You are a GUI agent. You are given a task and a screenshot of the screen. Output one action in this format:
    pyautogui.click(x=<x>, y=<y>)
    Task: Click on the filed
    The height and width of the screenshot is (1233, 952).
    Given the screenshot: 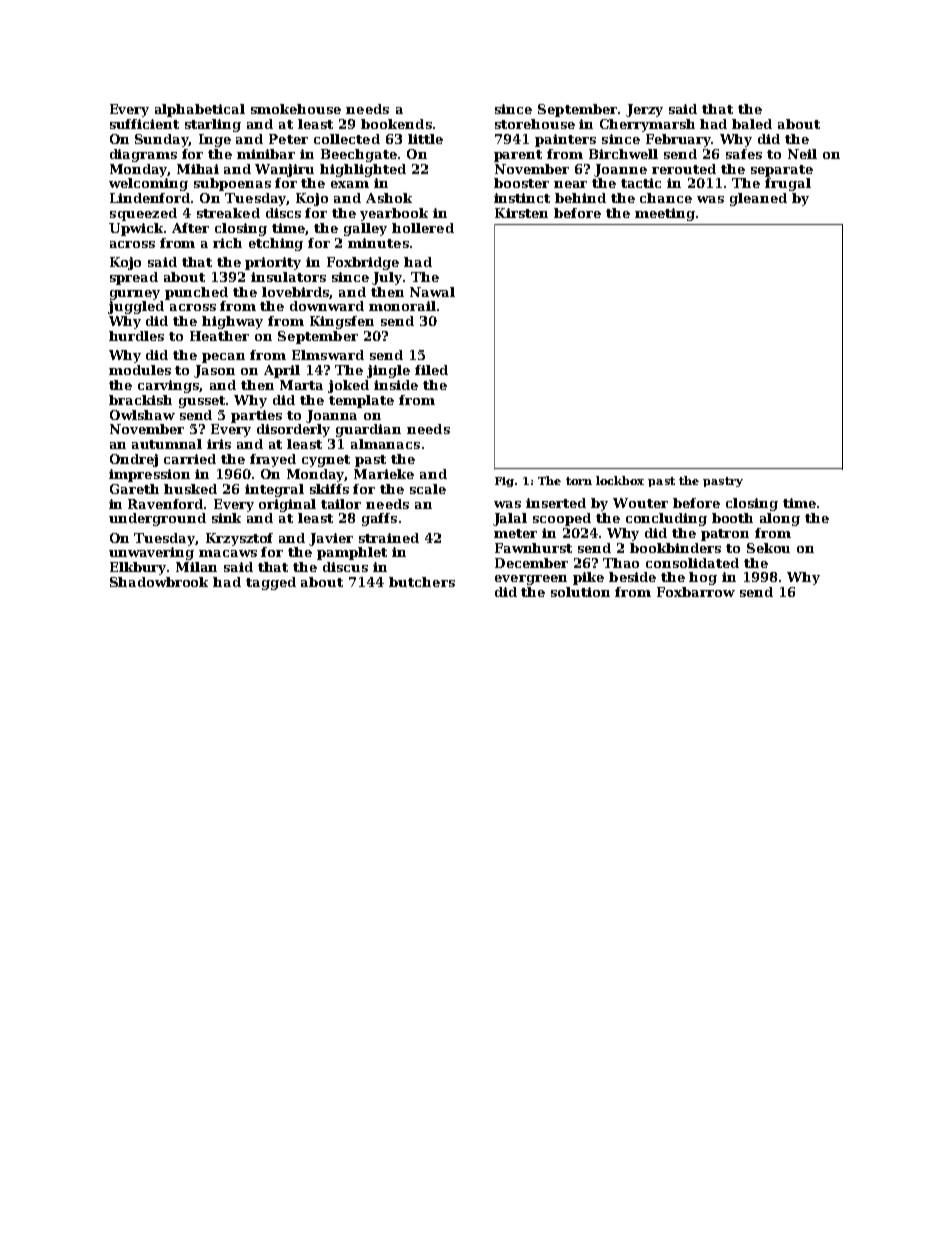 What is the action you would take?
    pyautogui.click(x=431, y=370)
